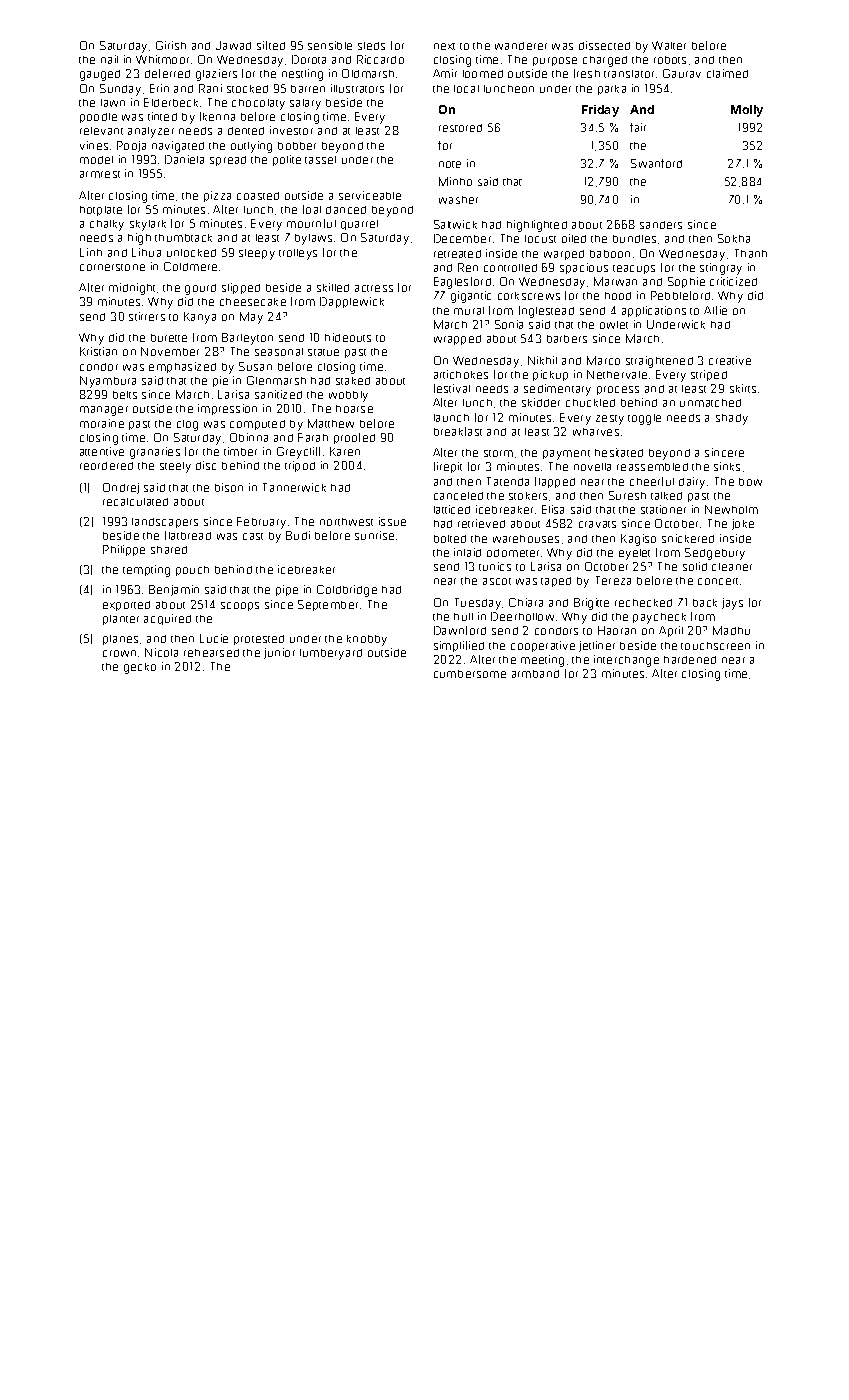 The height and width of the document is (1400, 849). What do you see at coordinates (634, 239) in the document?
I see `bundles` at bounding box center [634, 239].
